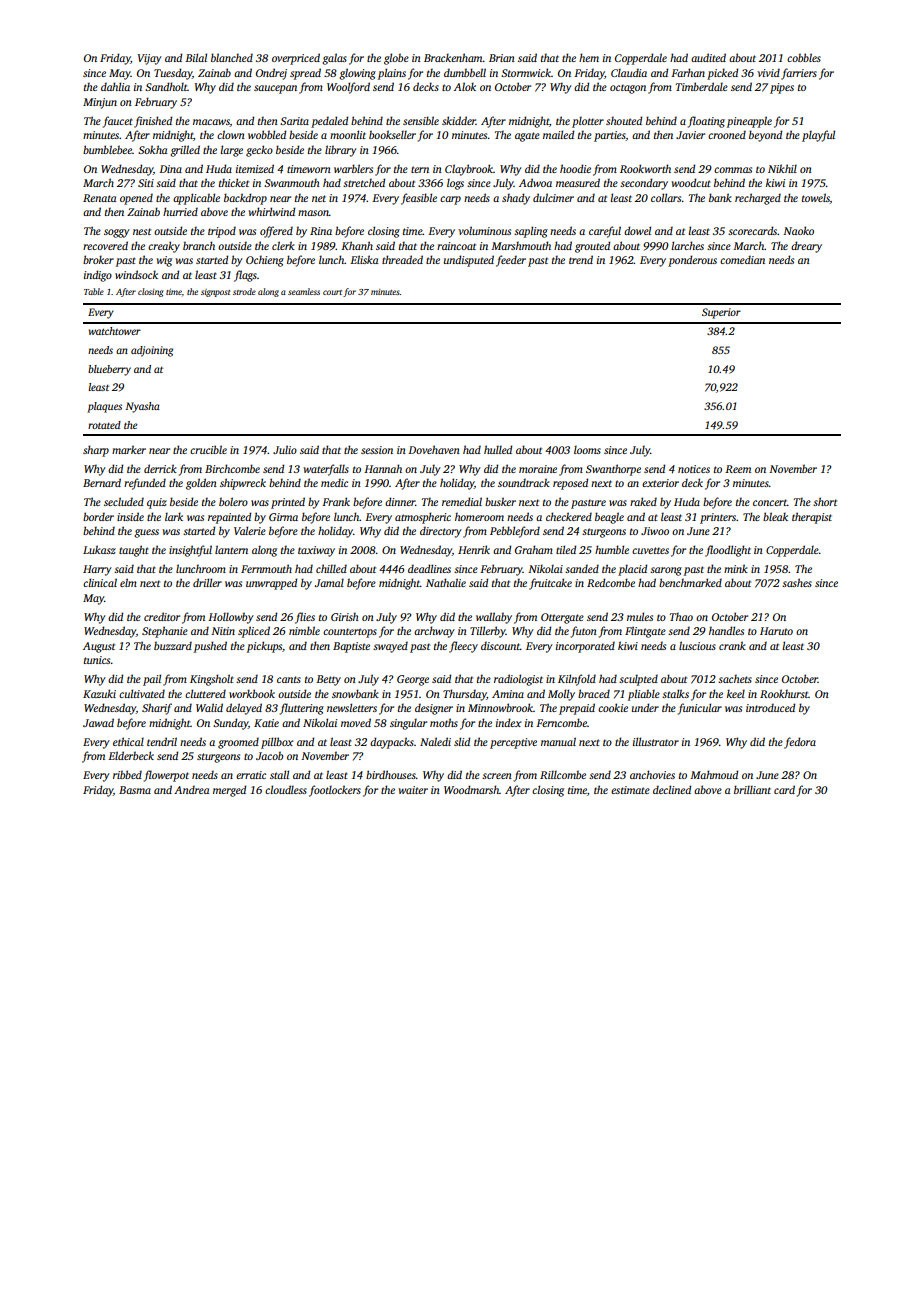  What do you see at coordinates (708, 57) in the screenshot?
I see `audited` at bounding box center [708, 57].
